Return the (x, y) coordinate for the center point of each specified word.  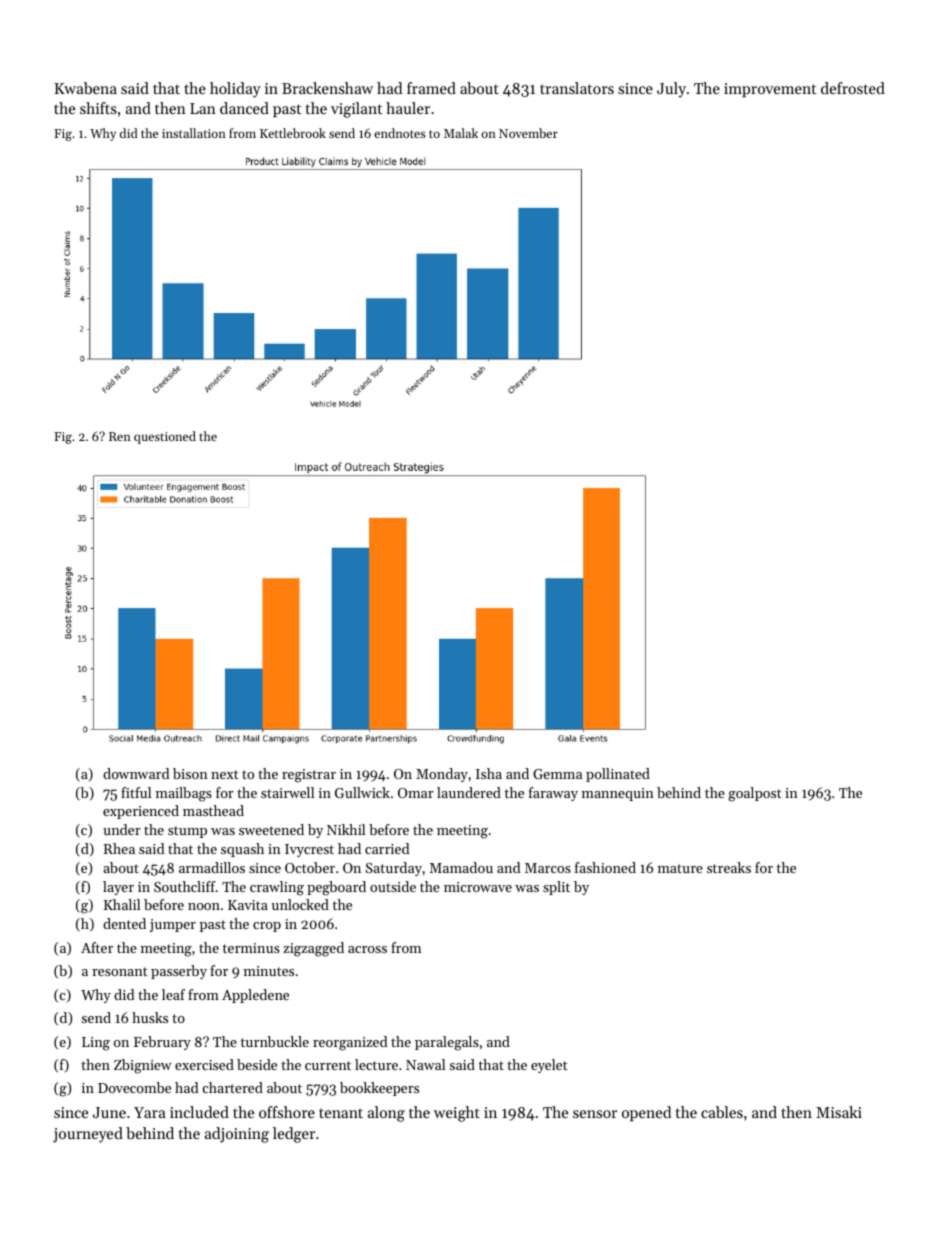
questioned (165, 437)
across (367, 949)
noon (204, 906)
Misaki (839, 1112)
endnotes (400, 133)
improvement (770, 90)
